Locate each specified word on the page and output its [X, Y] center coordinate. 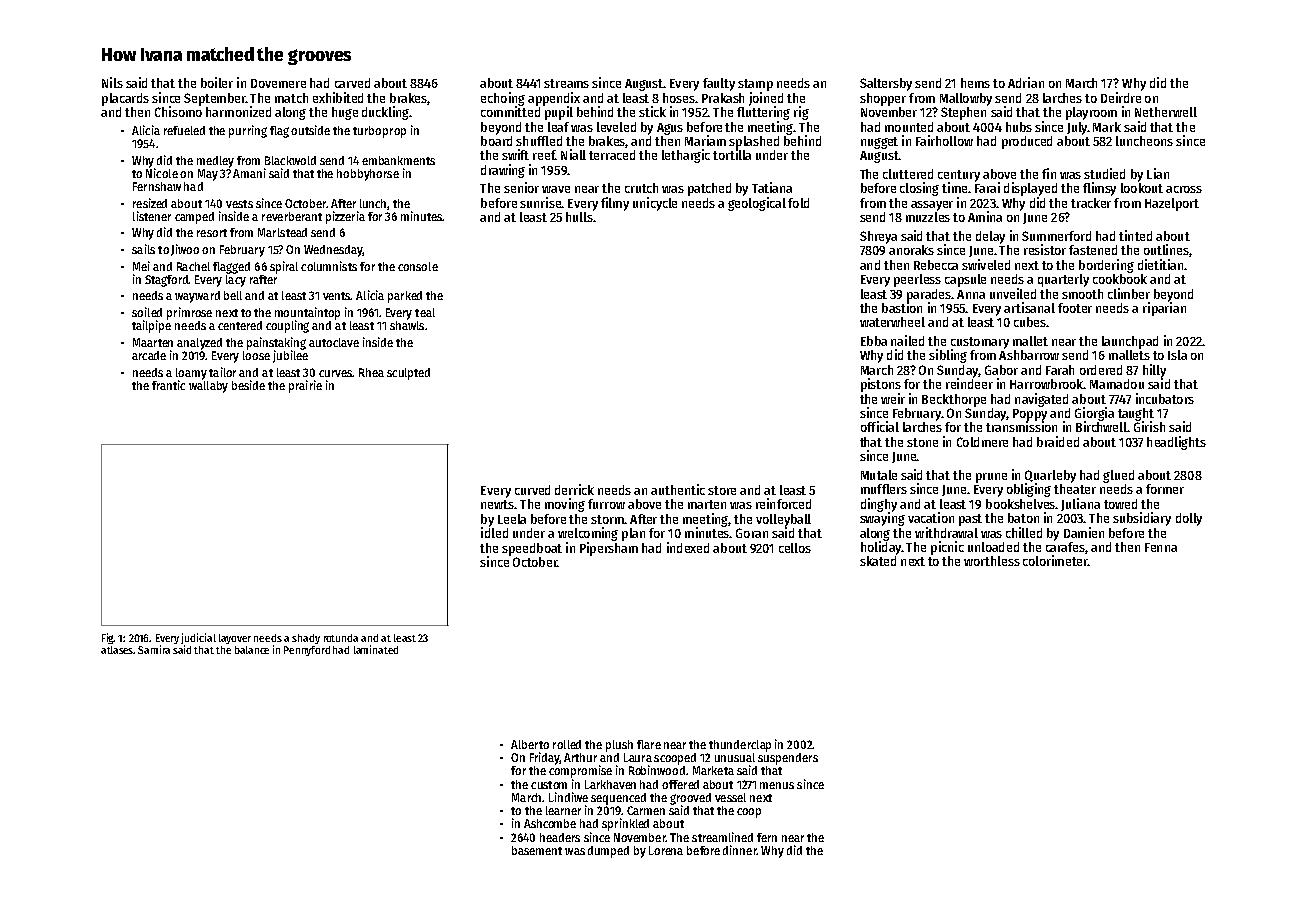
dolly [1189, 519]
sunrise [540, 202]
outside [310, 130]
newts [497, 504]
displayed [1030, 189]
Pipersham [609, 549]
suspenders [788, 759]
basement [537, 850]
